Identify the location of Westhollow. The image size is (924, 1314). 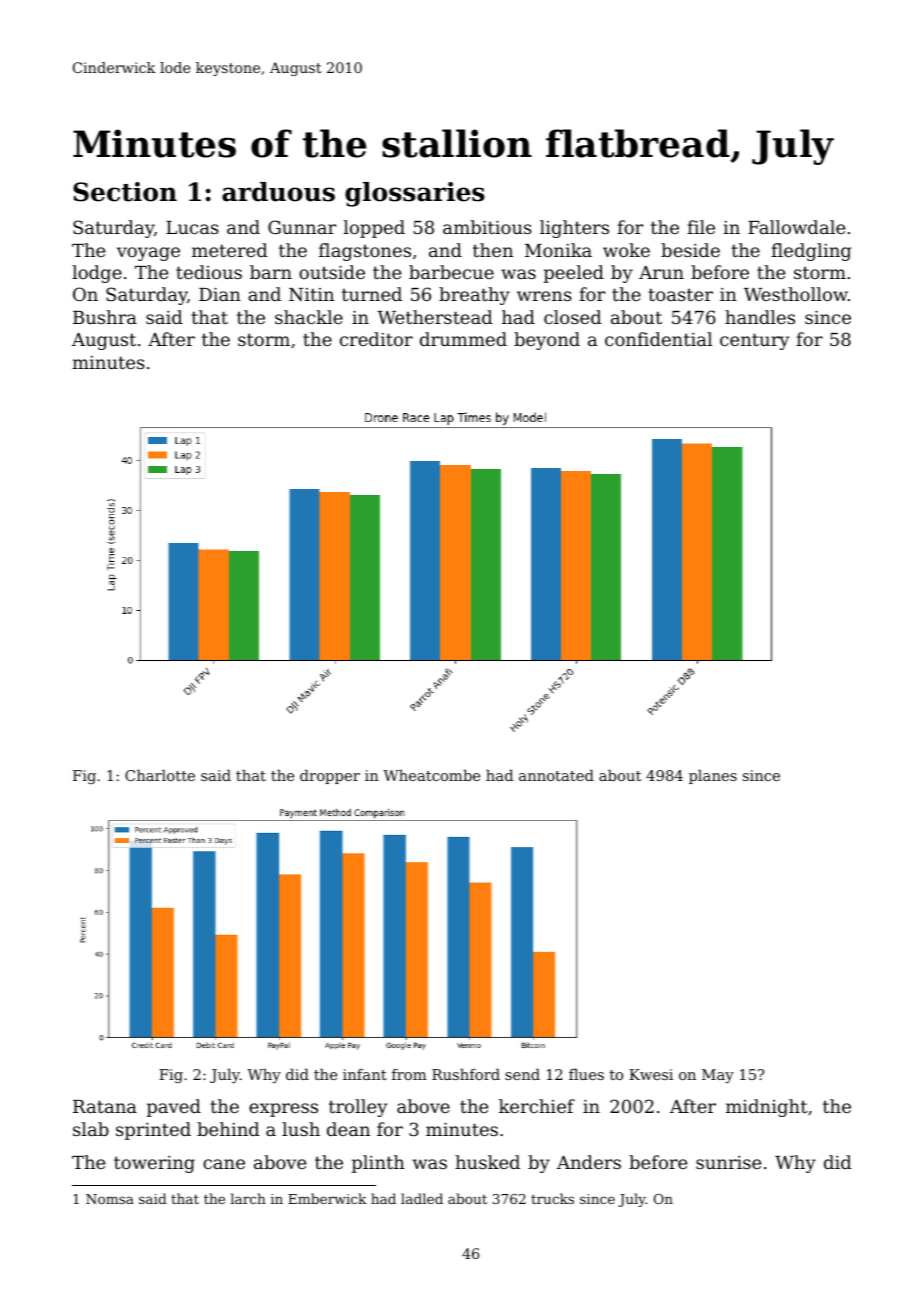
(796, 294).
